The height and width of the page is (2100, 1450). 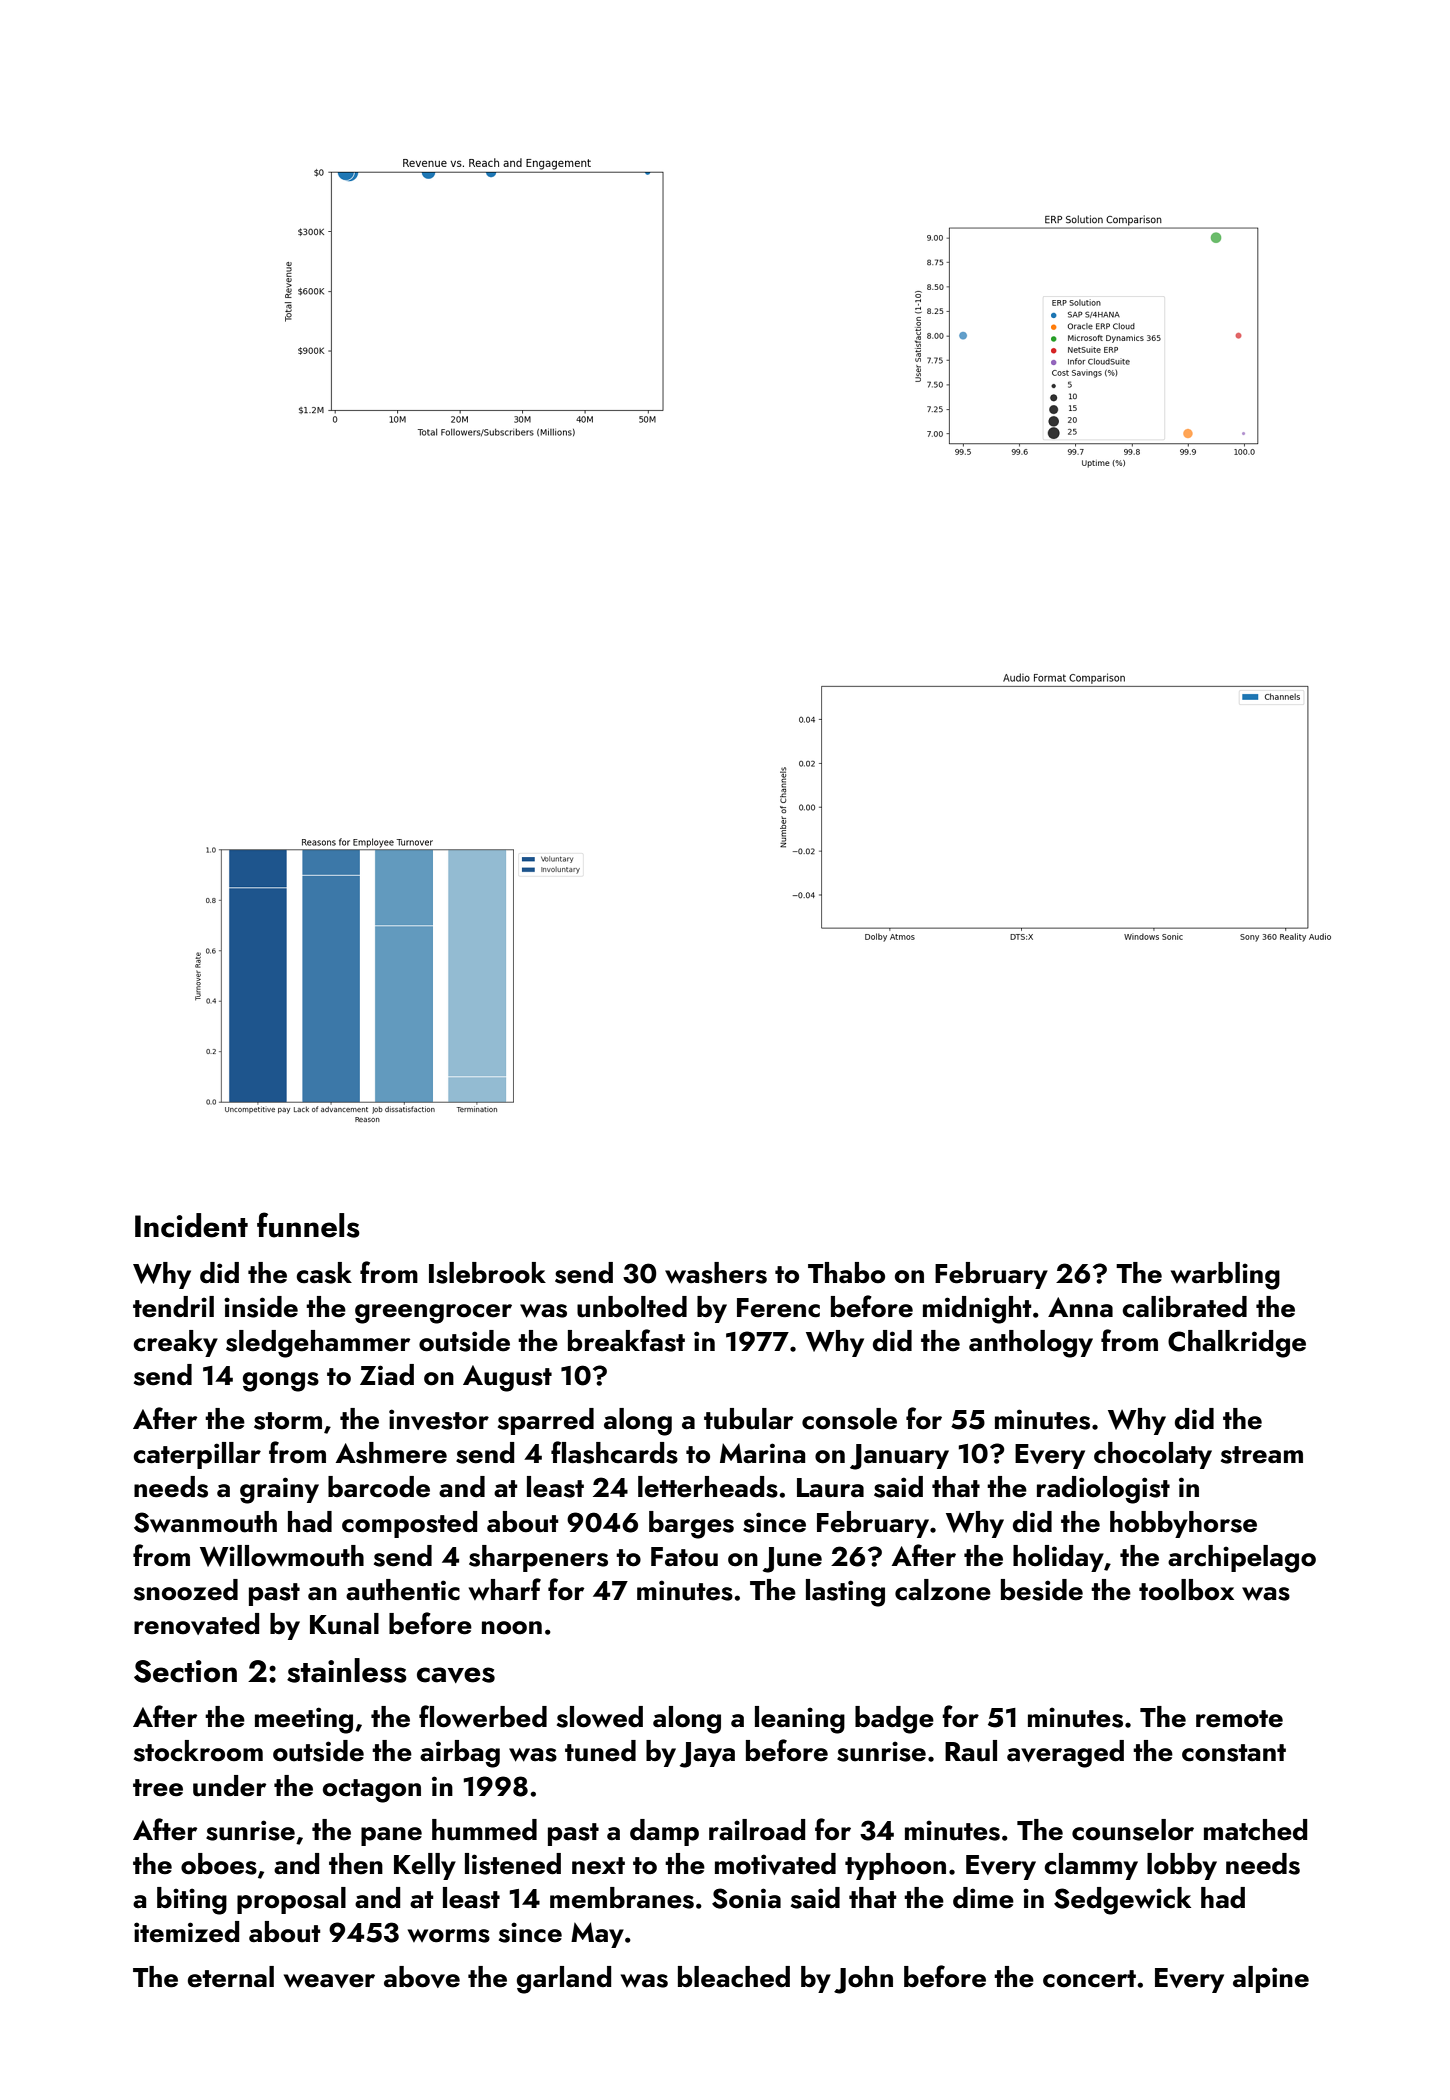 What do you see at coordinates (1225, 1276) in the page?
I see `warbling` at bounding box center [1225, 1276].
